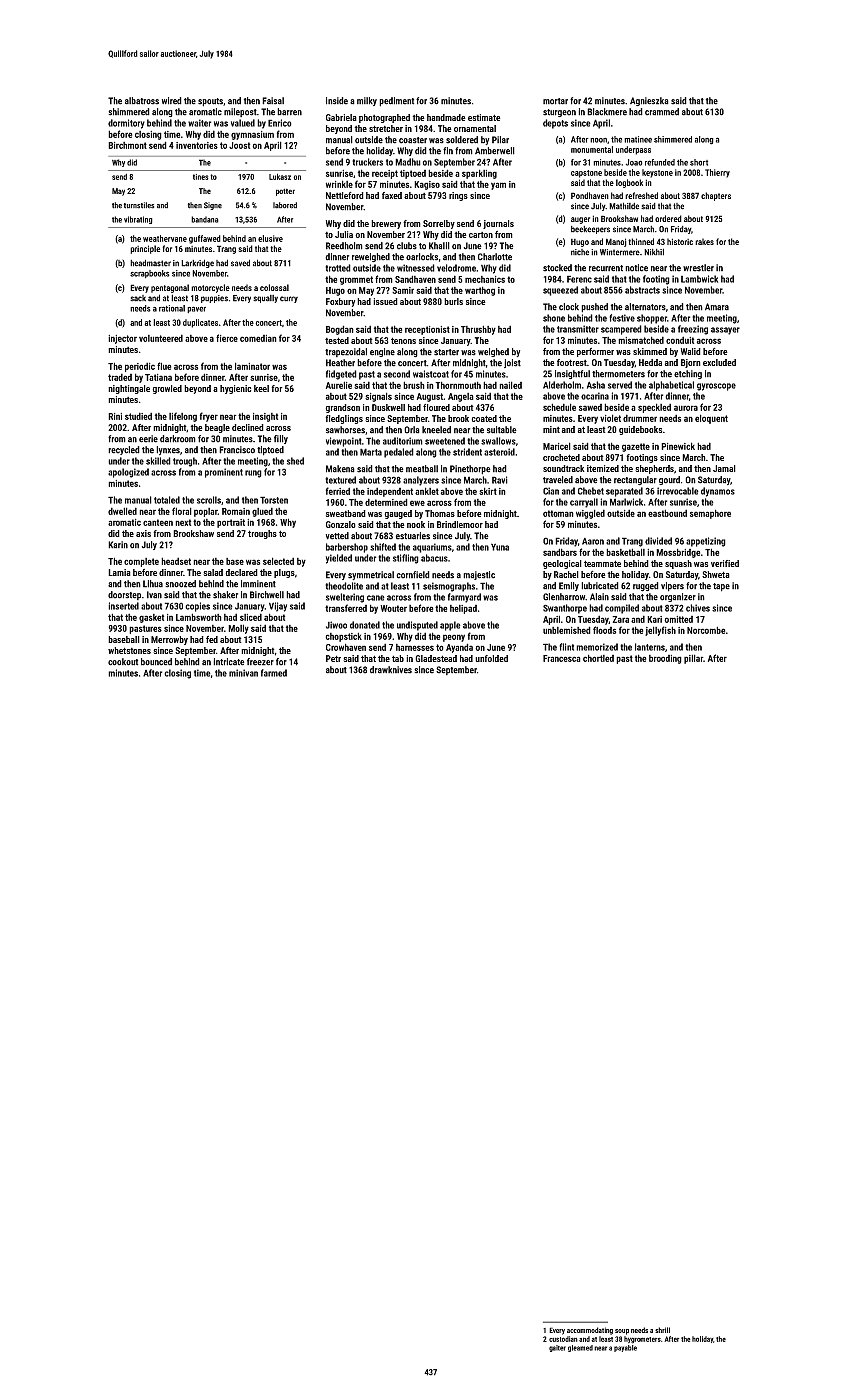 Image resolution: width=849 pixels, height=1400 pixels. What do you see at coordinates (557, 1348) in the page?
I see `gaiter` at bounding box center [557, 1348].
